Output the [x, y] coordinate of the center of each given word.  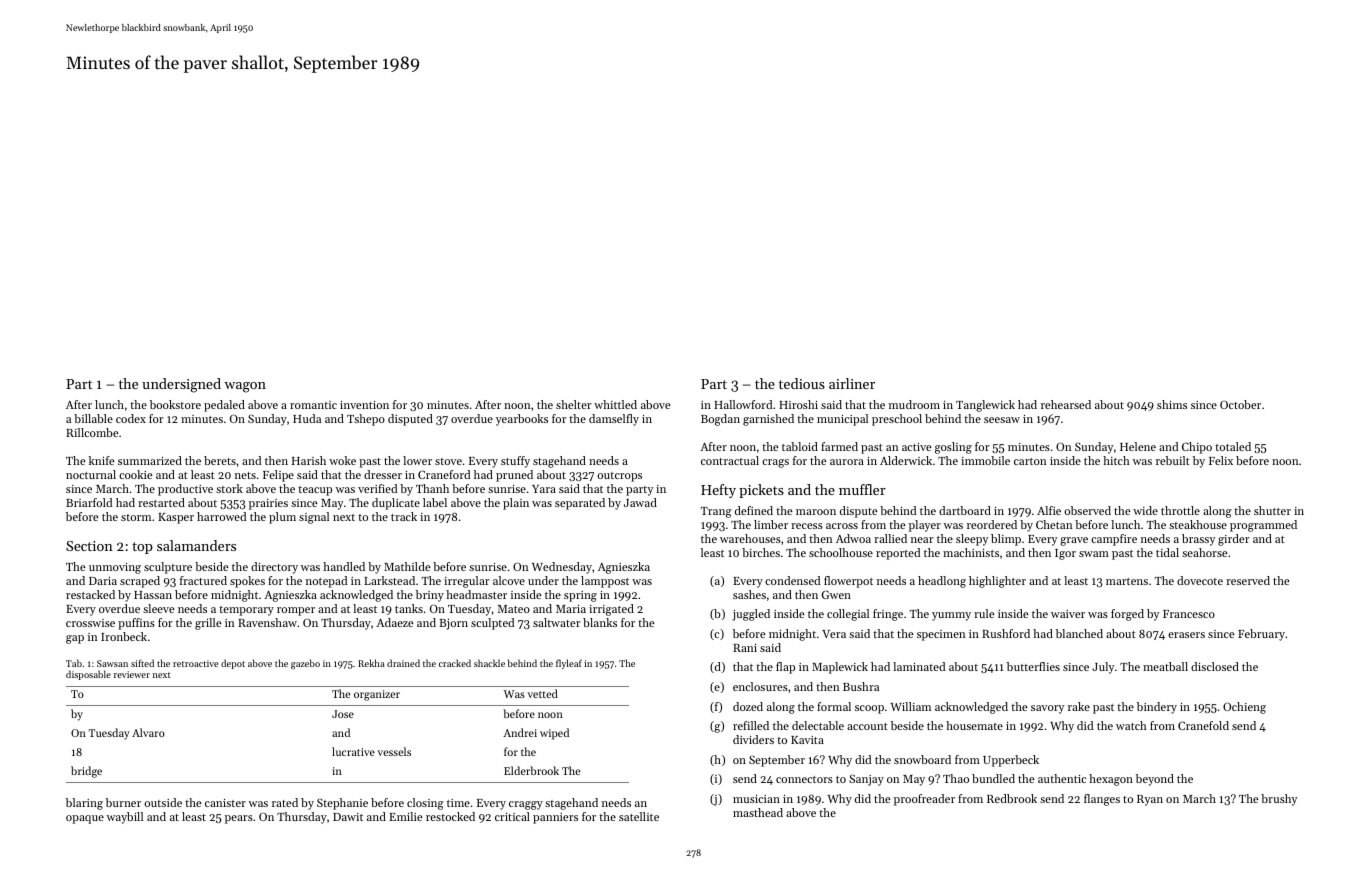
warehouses [750, 538]
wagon [245, 387]
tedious [802, 383]
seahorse [1204, 552]
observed [1087, 510]
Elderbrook [531, 770]
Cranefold [1203, 725]
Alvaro [148, 732]
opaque [85, 819]
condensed [792, 580]
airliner [852, 383]
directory [274, 568]
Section [89, 546]
